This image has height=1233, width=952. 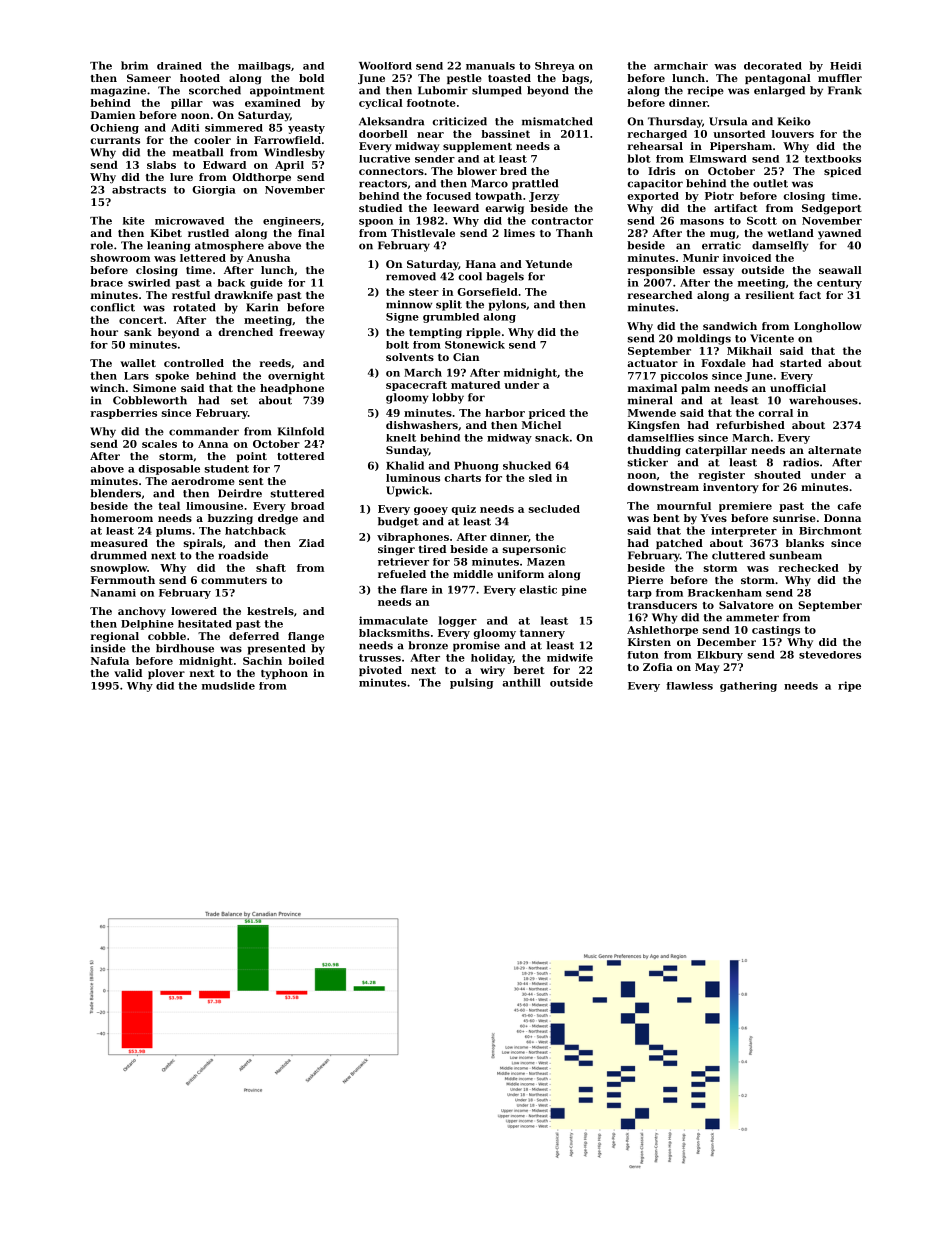 What do you see at coordinates (808, 568) in the image?
I see `rechecked` at bounding box center [808, 568].
